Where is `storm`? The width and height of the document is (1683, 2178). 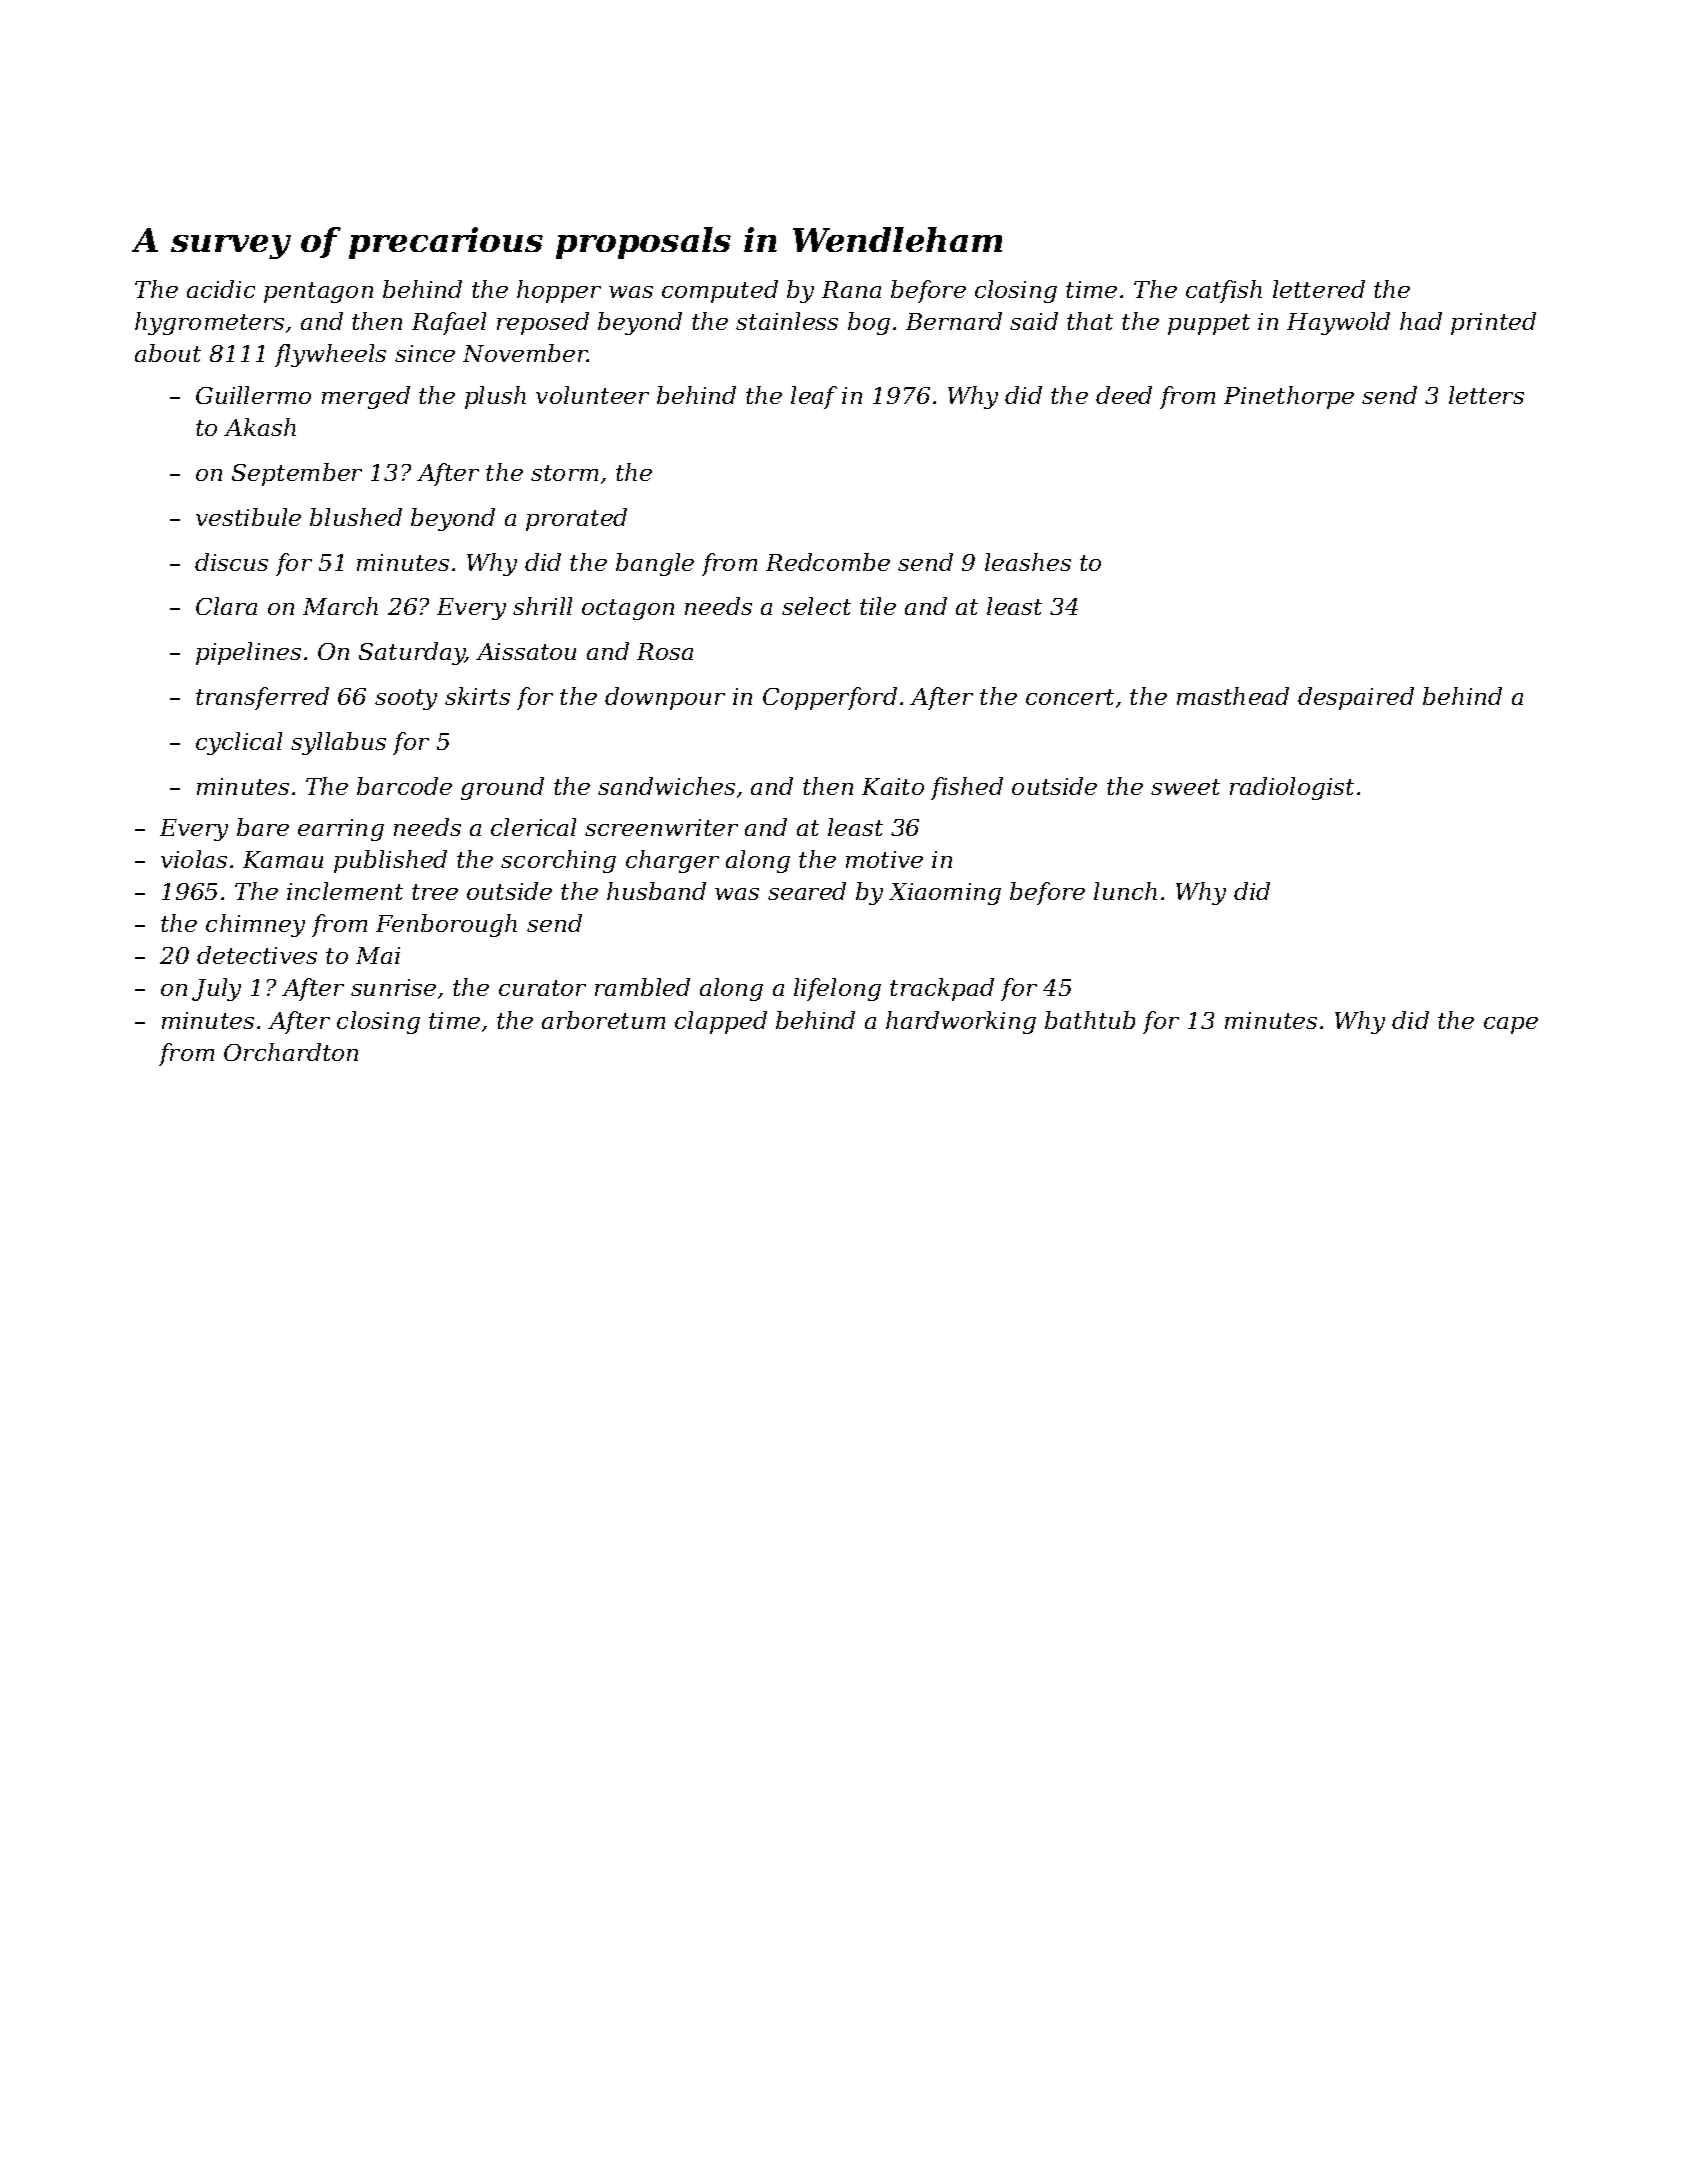 storm is located at coordinates (564, 473).
